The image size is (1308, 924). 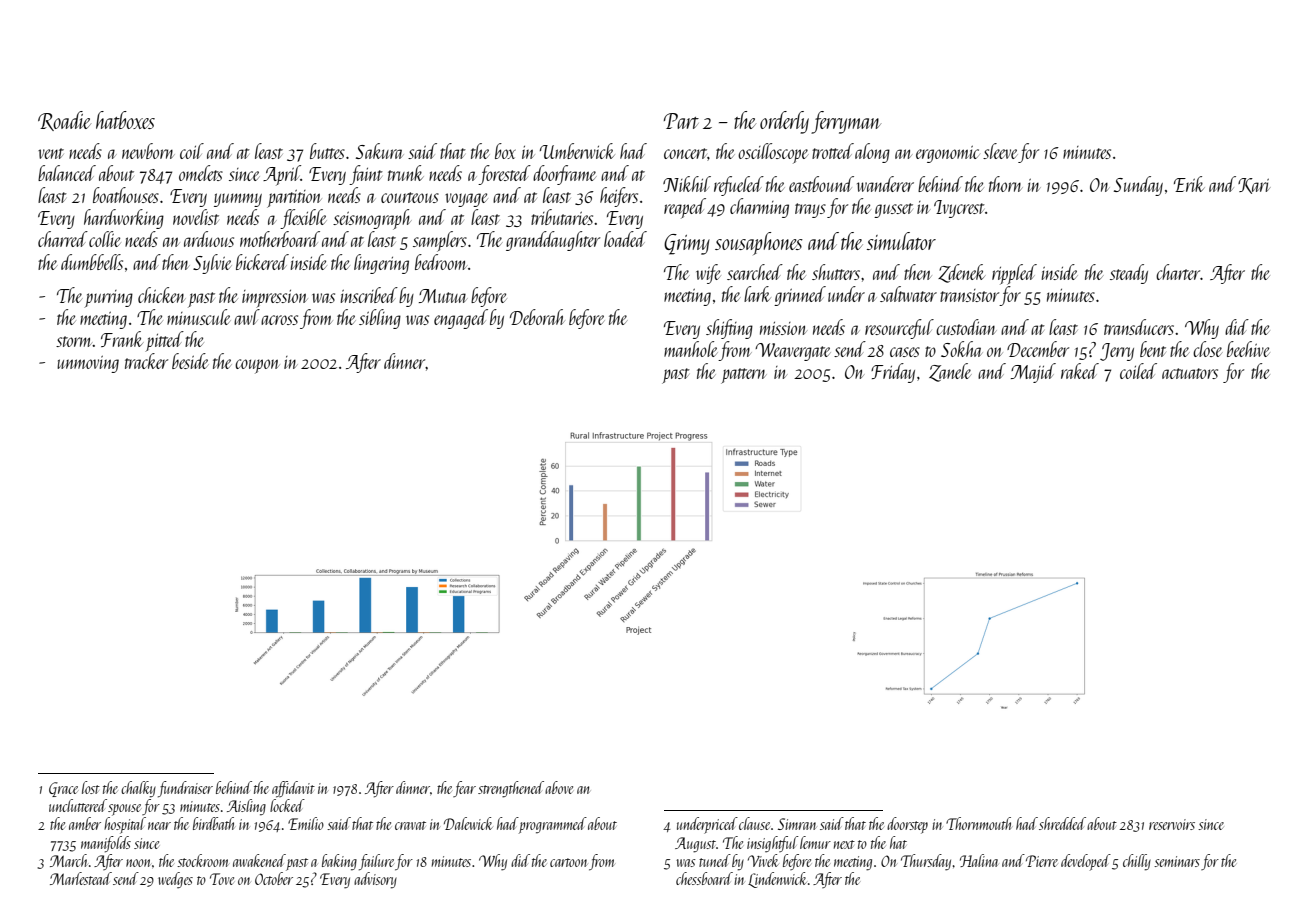 I want to click on reservoirs, so click(x=1172, y=824).
